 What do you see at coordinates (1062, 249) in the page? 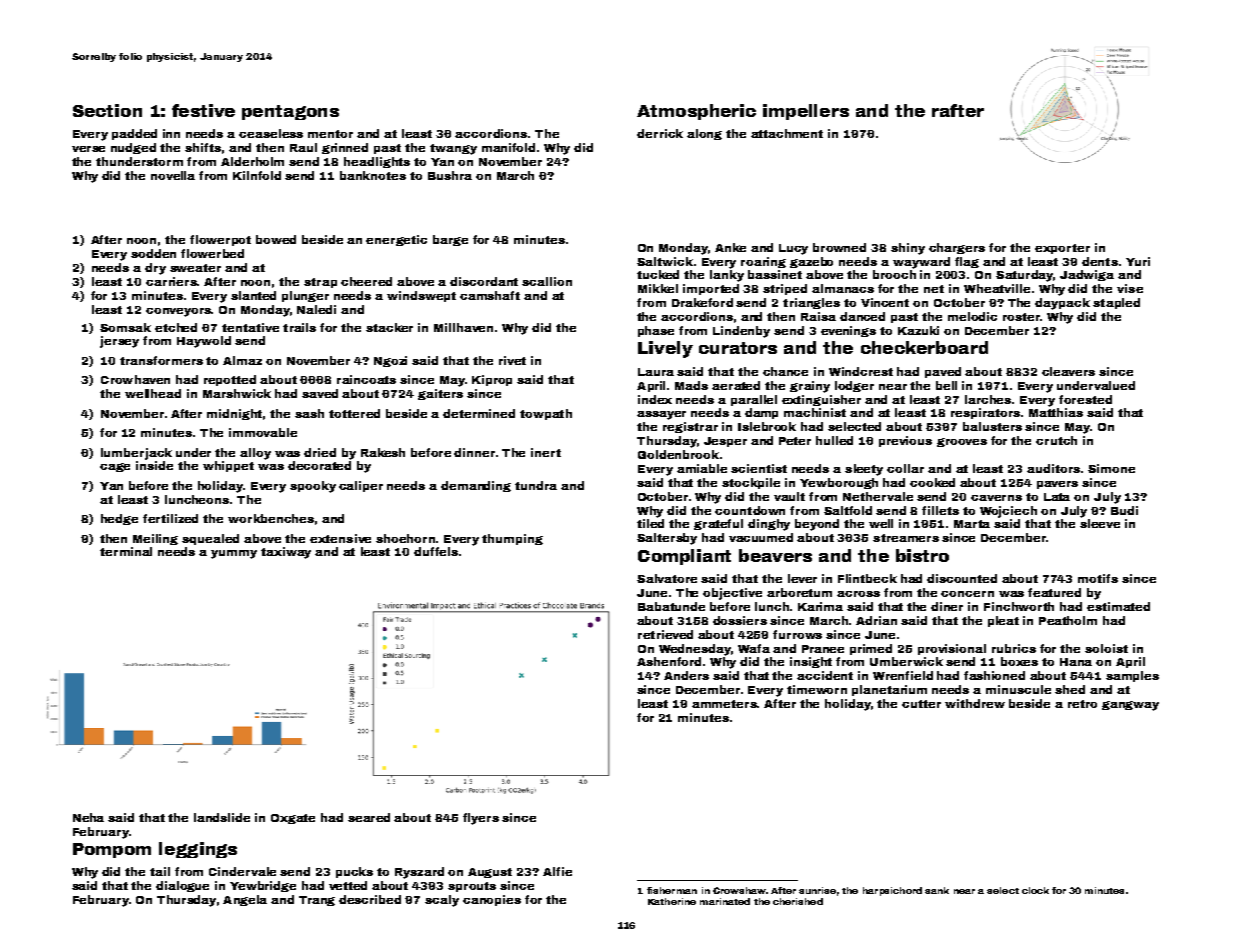
I see `exporter` at bounding box center [1062, 249].
